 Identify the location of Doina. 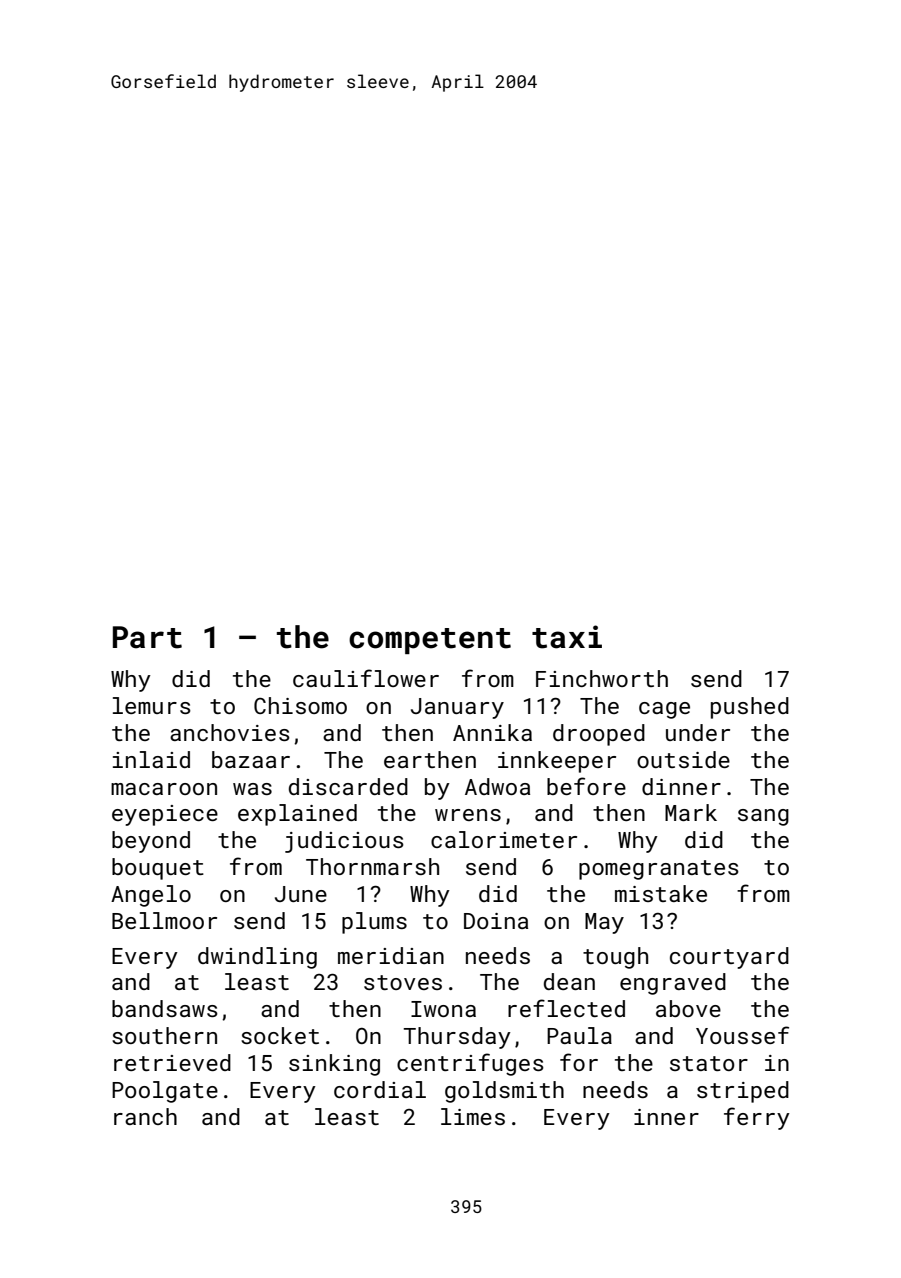
(496, 921).
